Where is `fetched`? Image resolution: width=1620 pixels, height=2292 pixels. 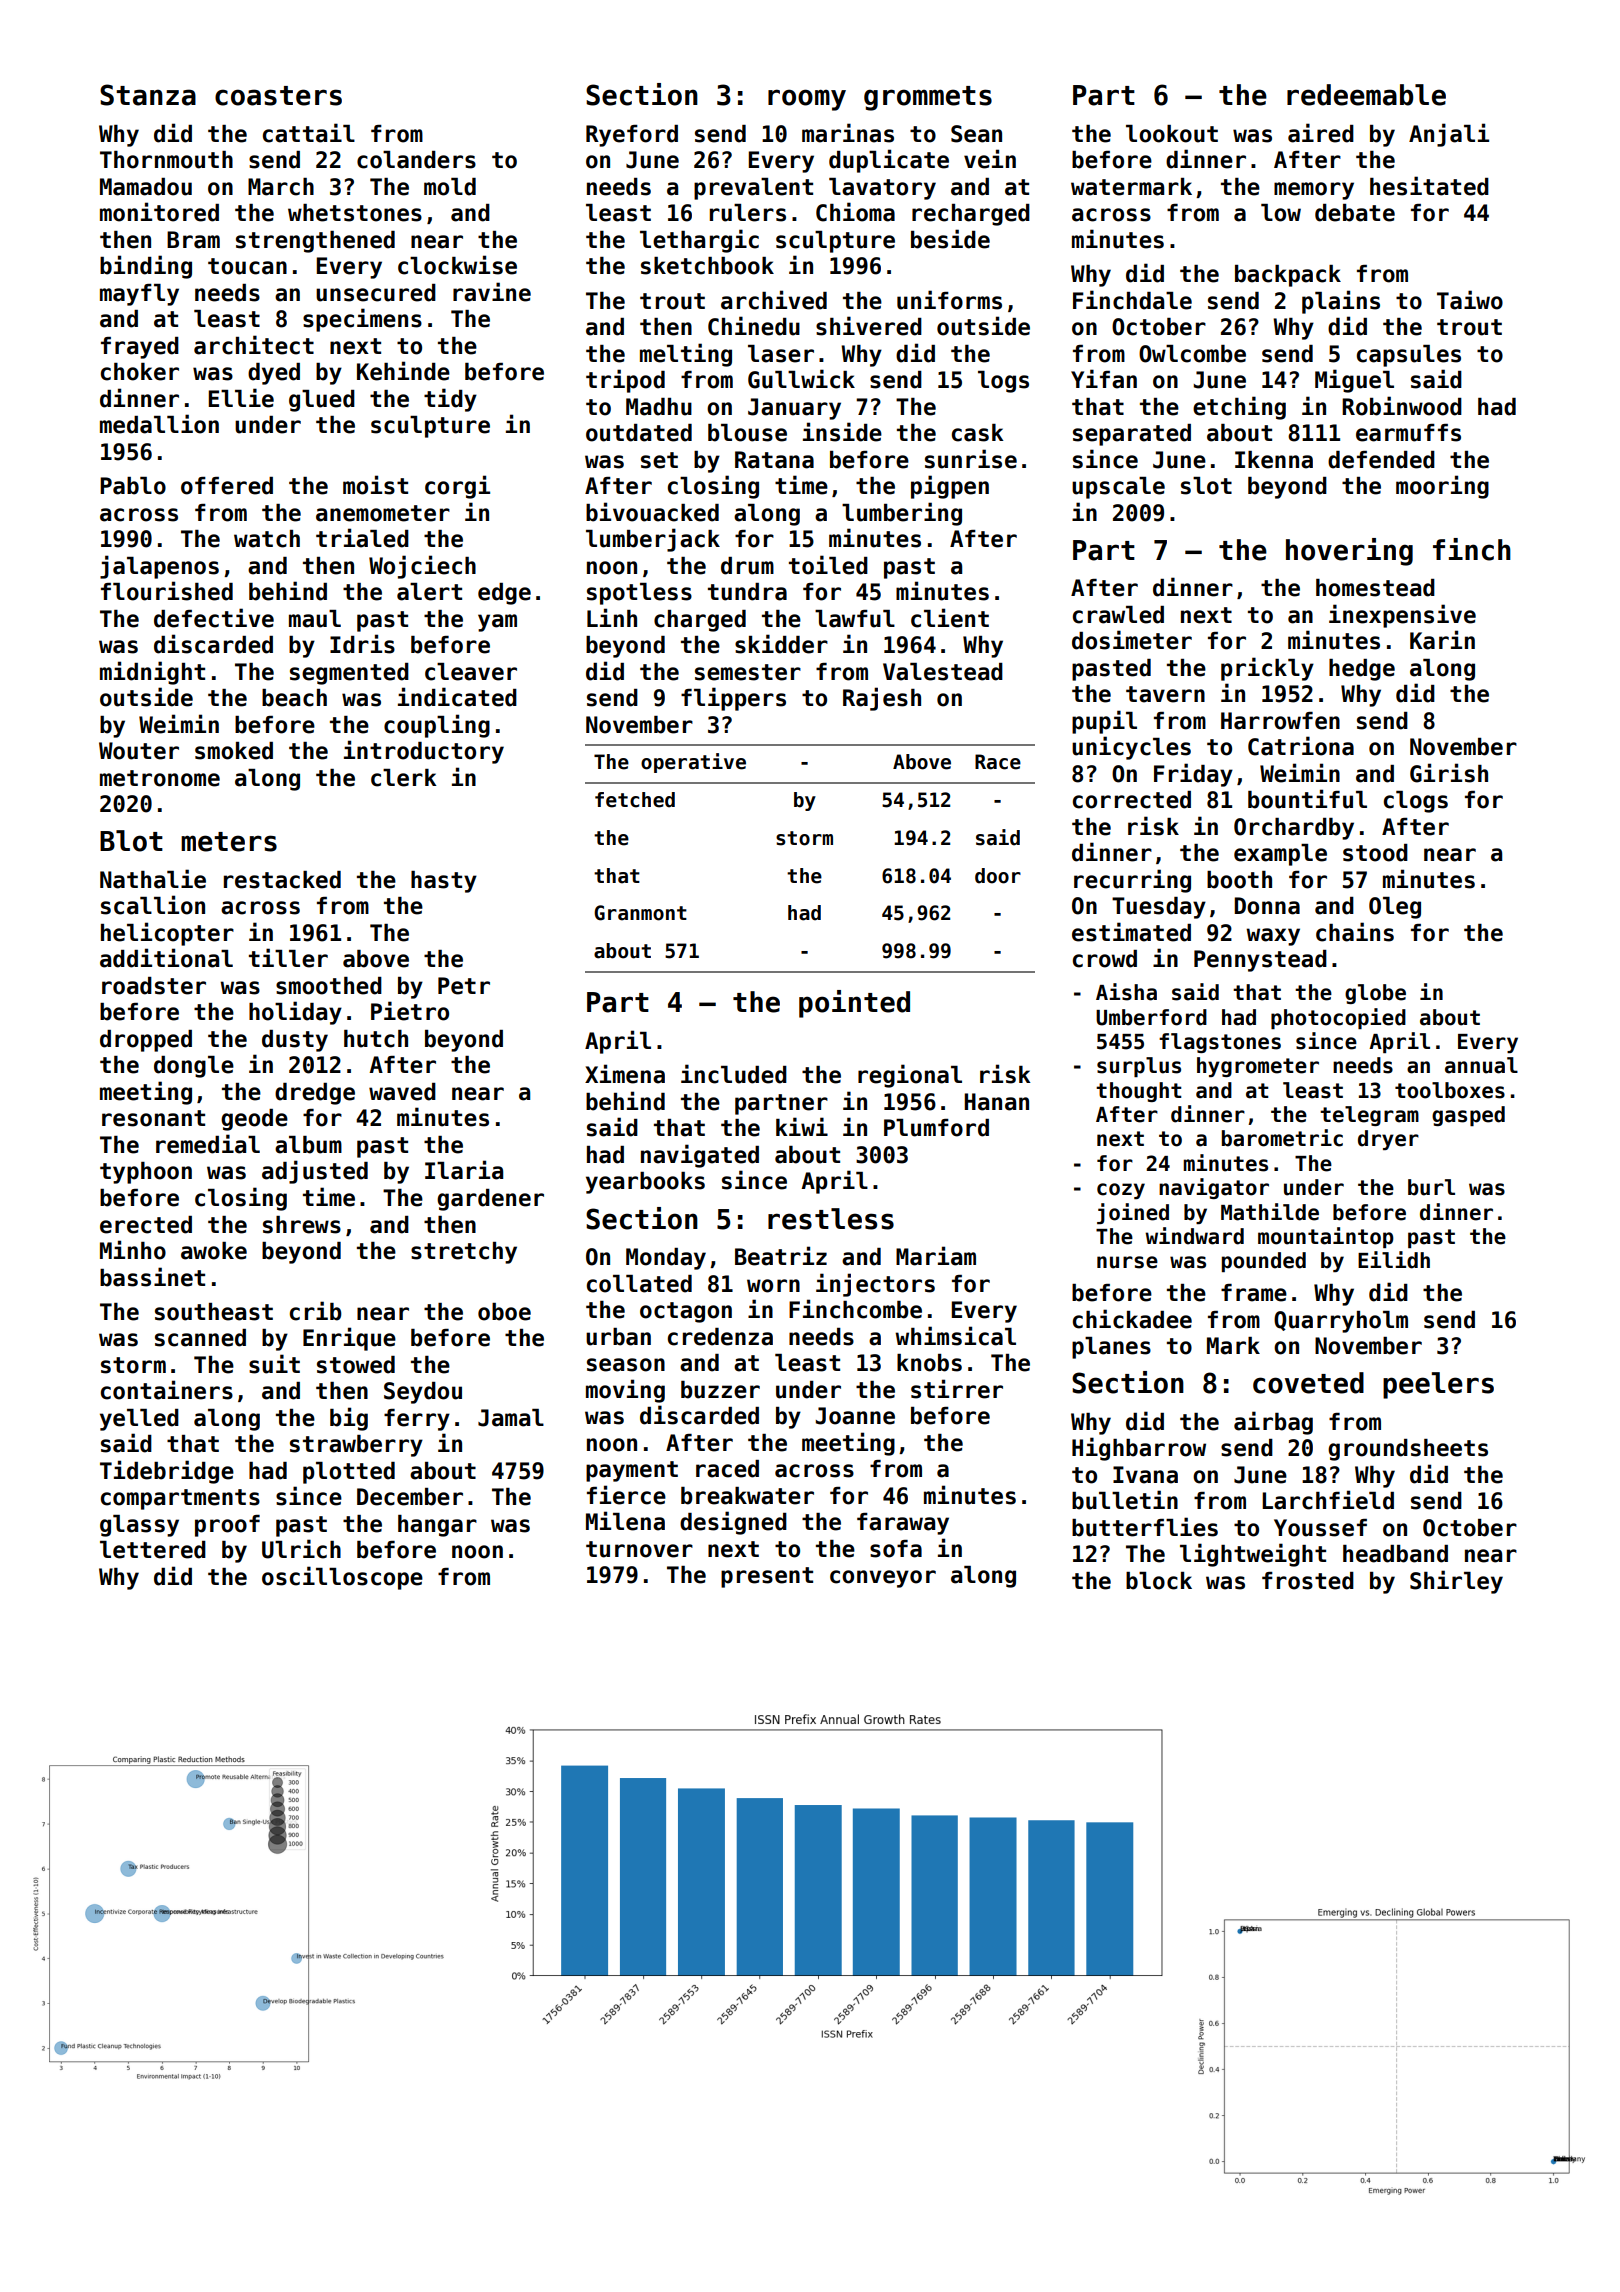
fetched is located at coordinates (635, 800).
